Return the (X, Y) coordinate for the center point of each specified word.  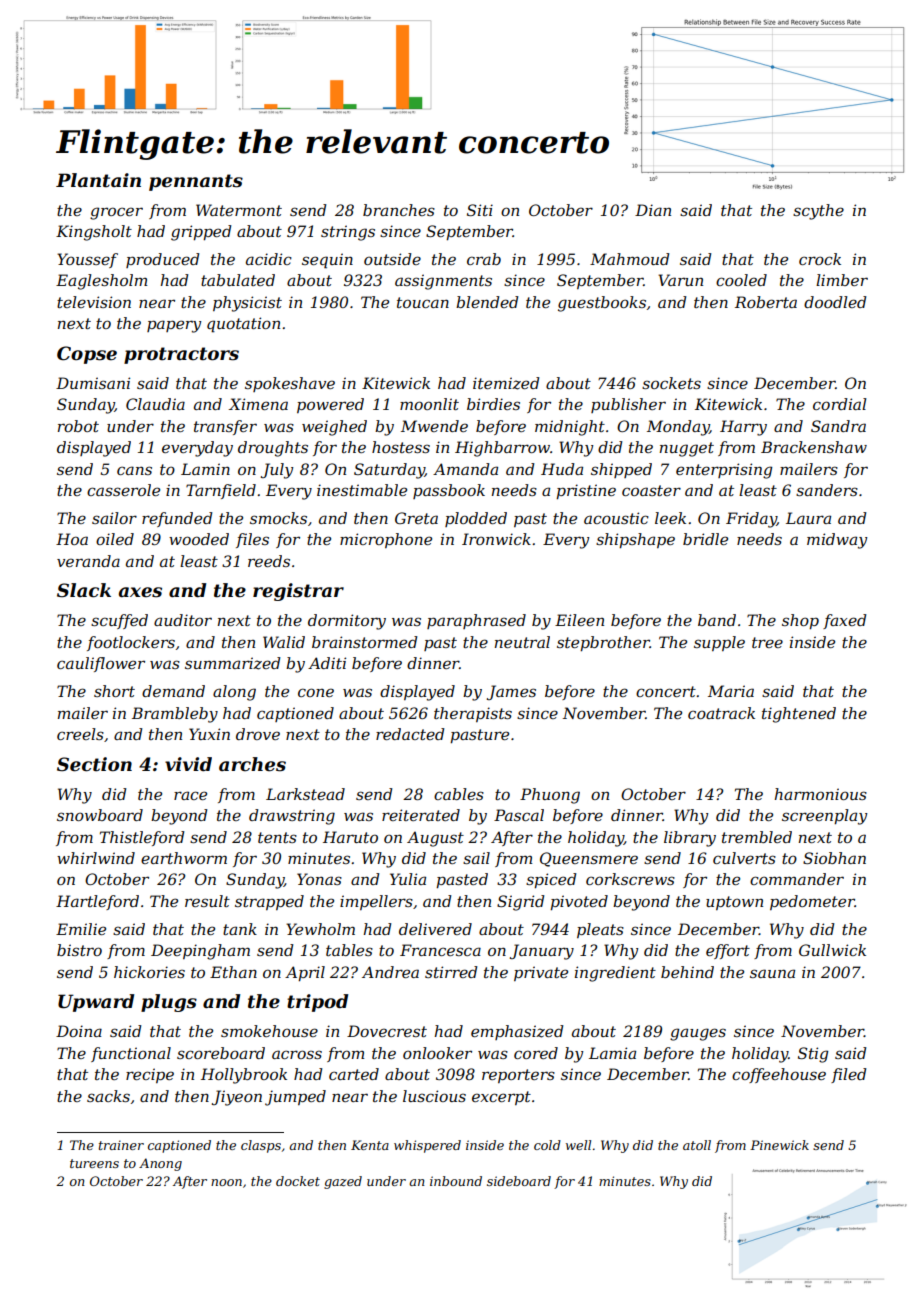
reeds (269, 561)
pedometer (812, 902)
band (717, 620)
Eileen (579, 620)
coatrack (721, 713)
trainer (121, 1145)
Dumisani (93, 383)
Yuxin (209, 734)
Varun (680, 280)
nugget (687, 449)
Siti (480, 210)
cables (459, 794)
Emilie (81, 929)
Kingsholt (94, 233)
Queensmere (589, 859)
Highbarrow (502, 449)
